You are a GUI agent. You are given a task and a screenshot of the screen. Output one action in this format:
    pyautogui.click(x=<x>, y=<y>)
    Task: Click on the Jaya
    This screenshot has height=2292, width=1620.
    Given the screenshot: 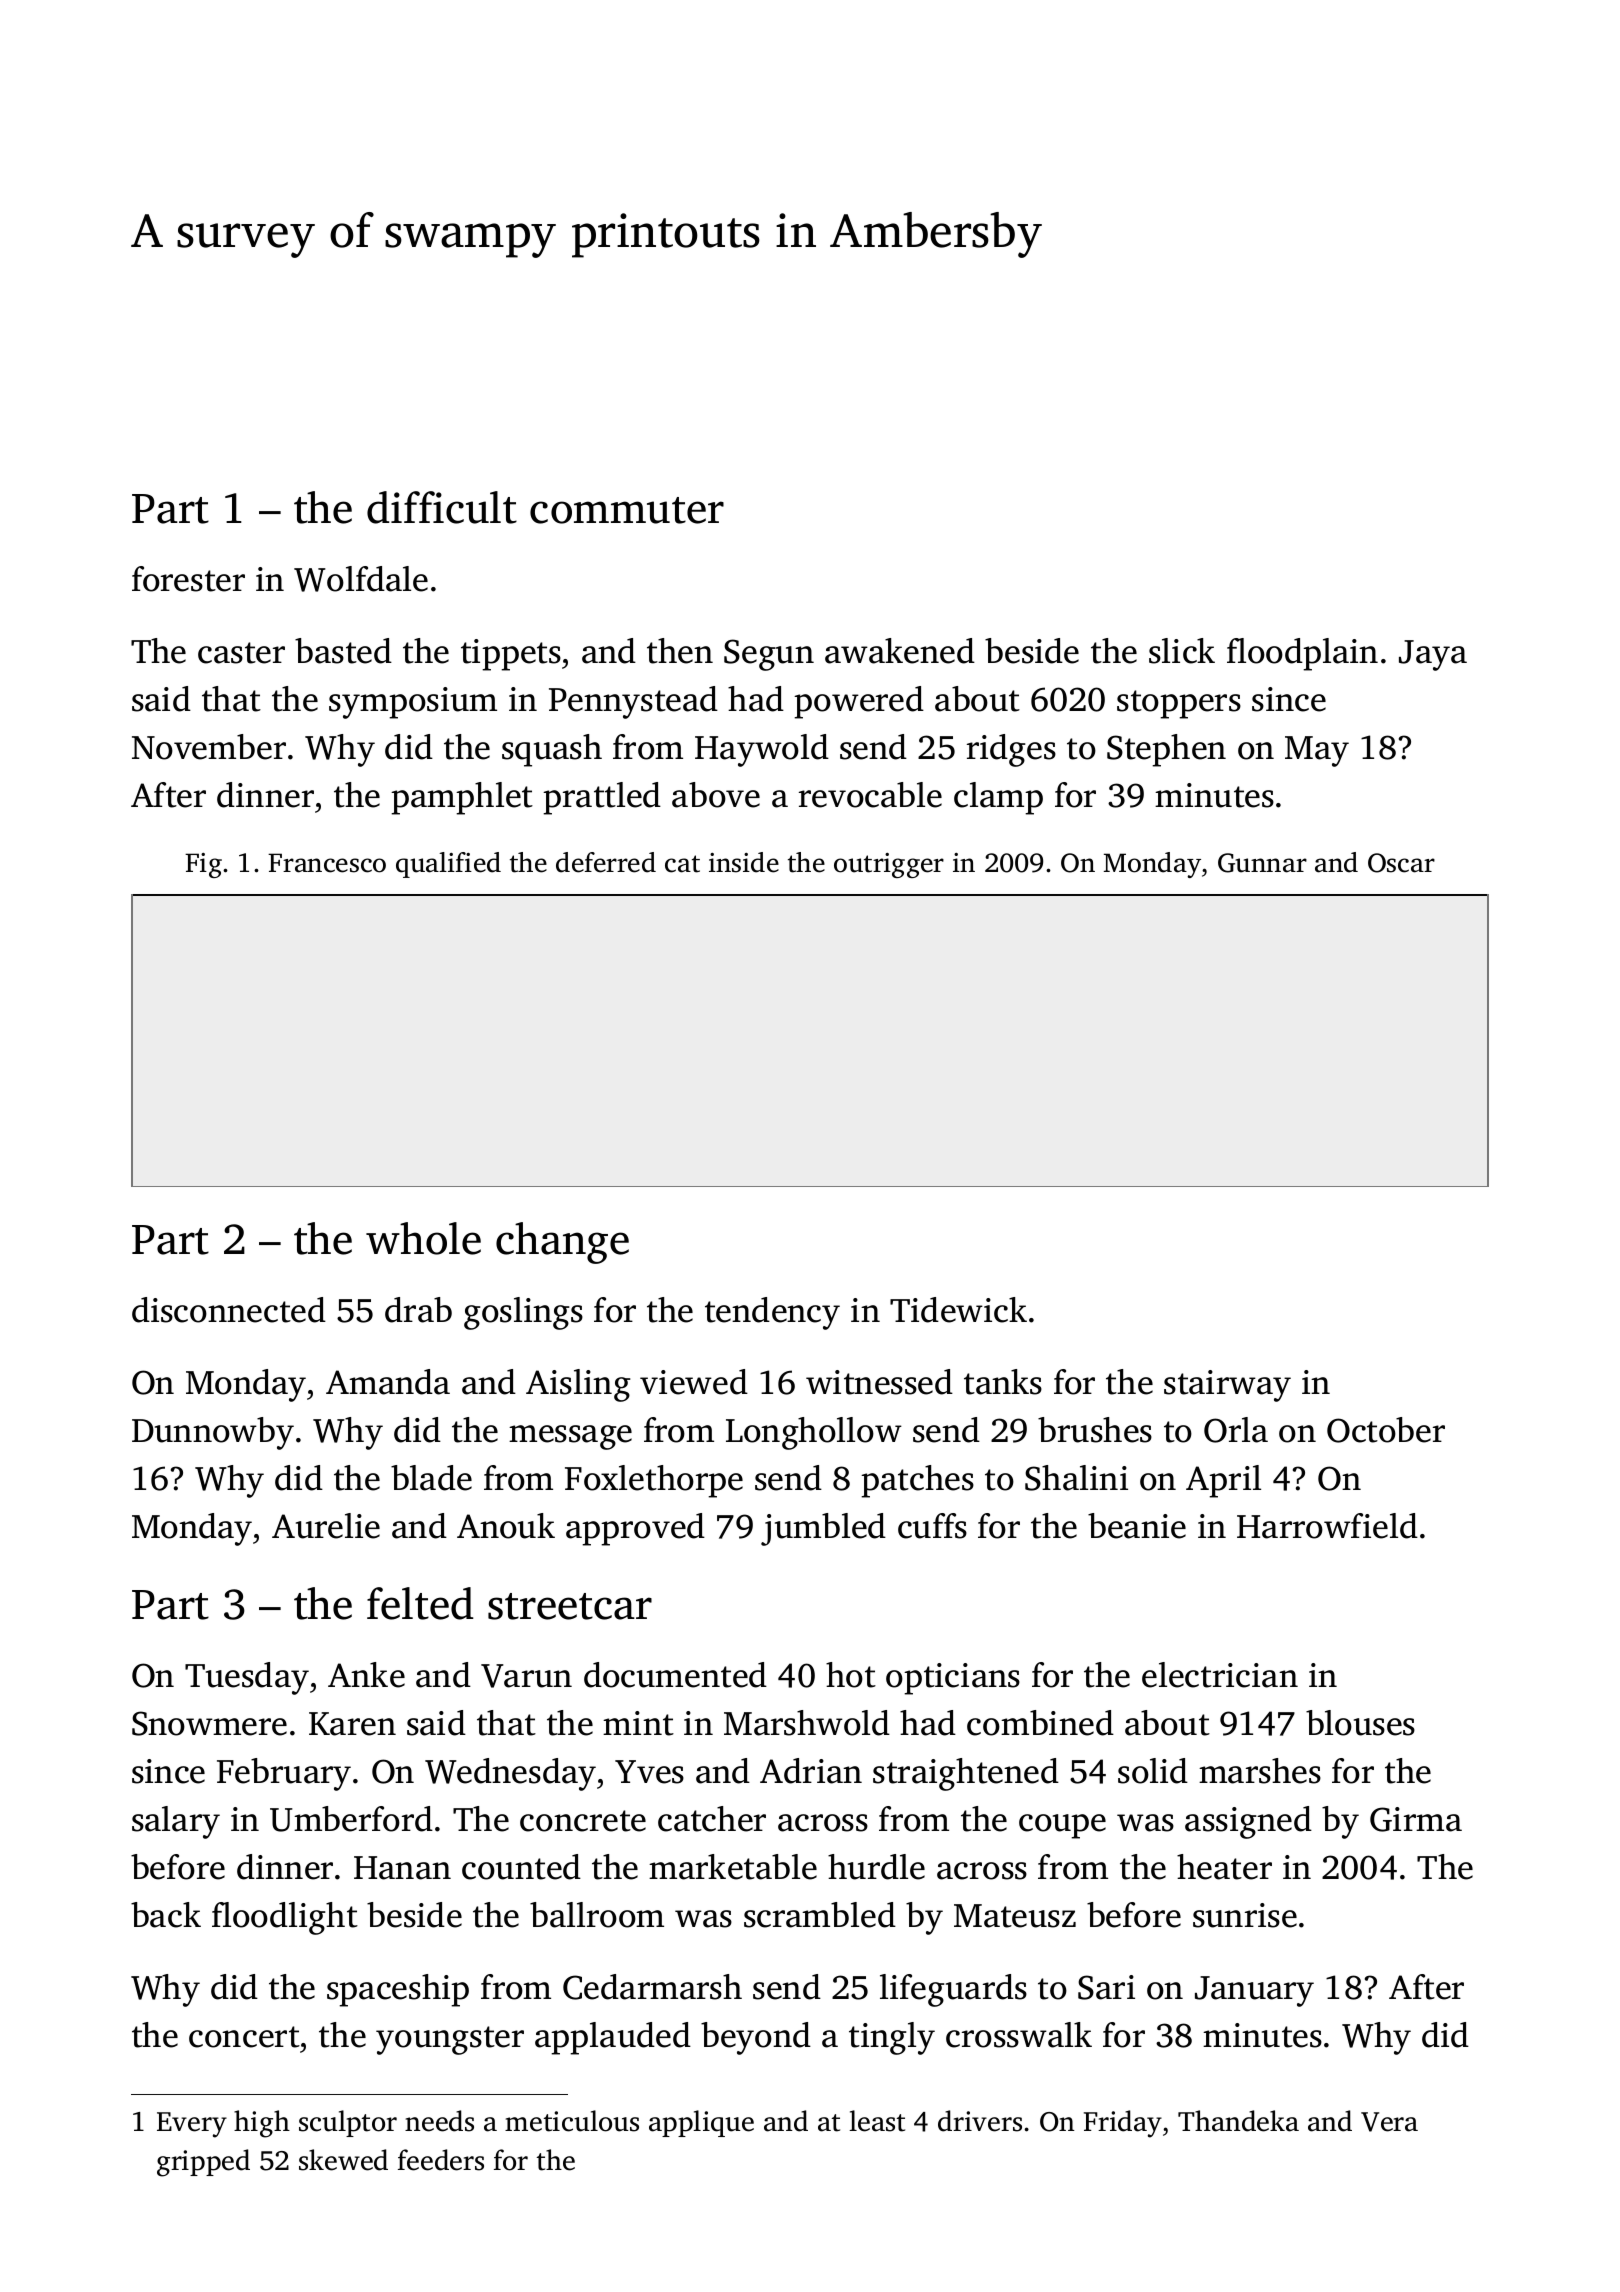 What is the action you would take?
    pyautogui.click(x=1433, y=655)
